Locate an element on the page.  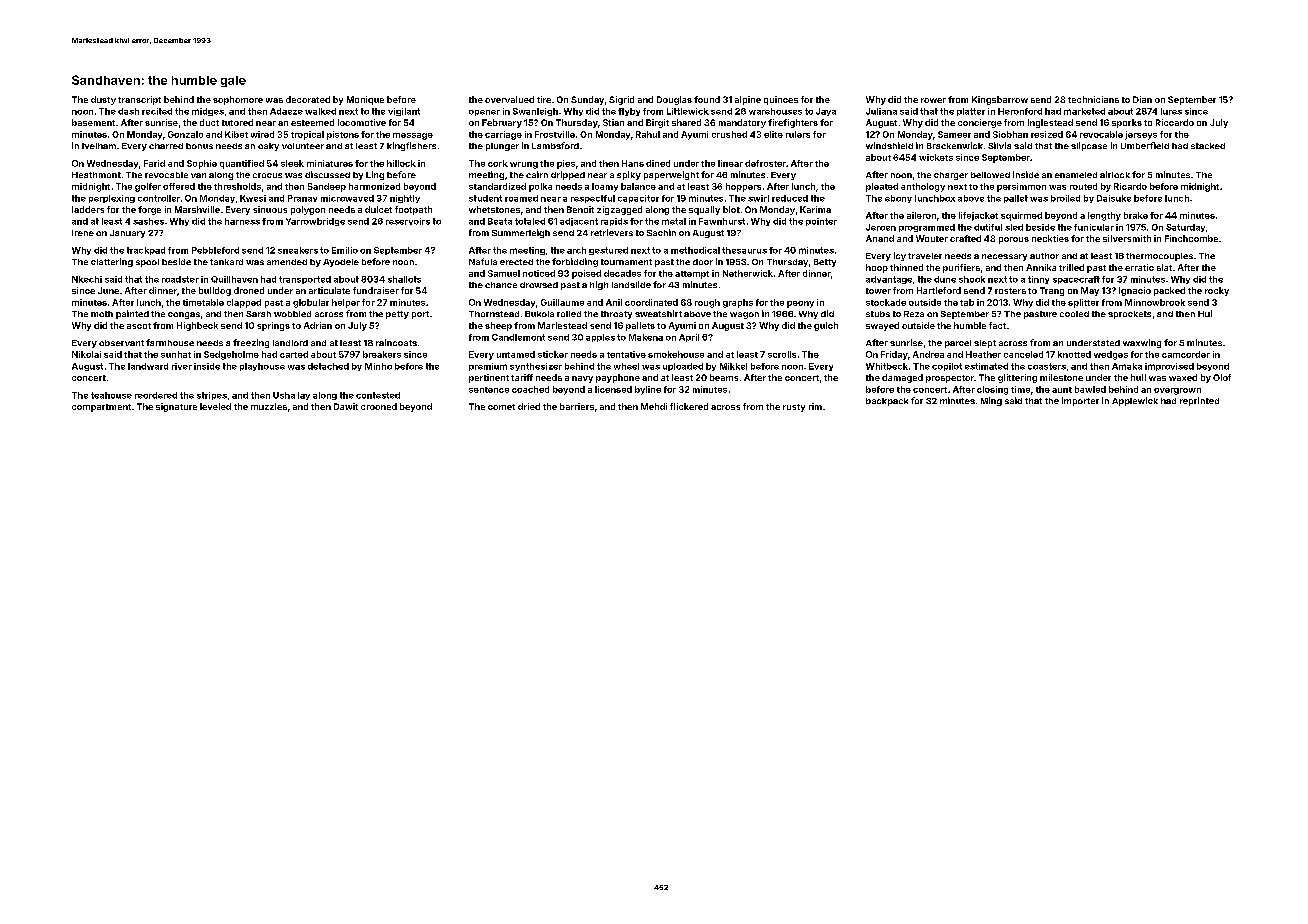
rulers is located at coordinates (798, 134).
